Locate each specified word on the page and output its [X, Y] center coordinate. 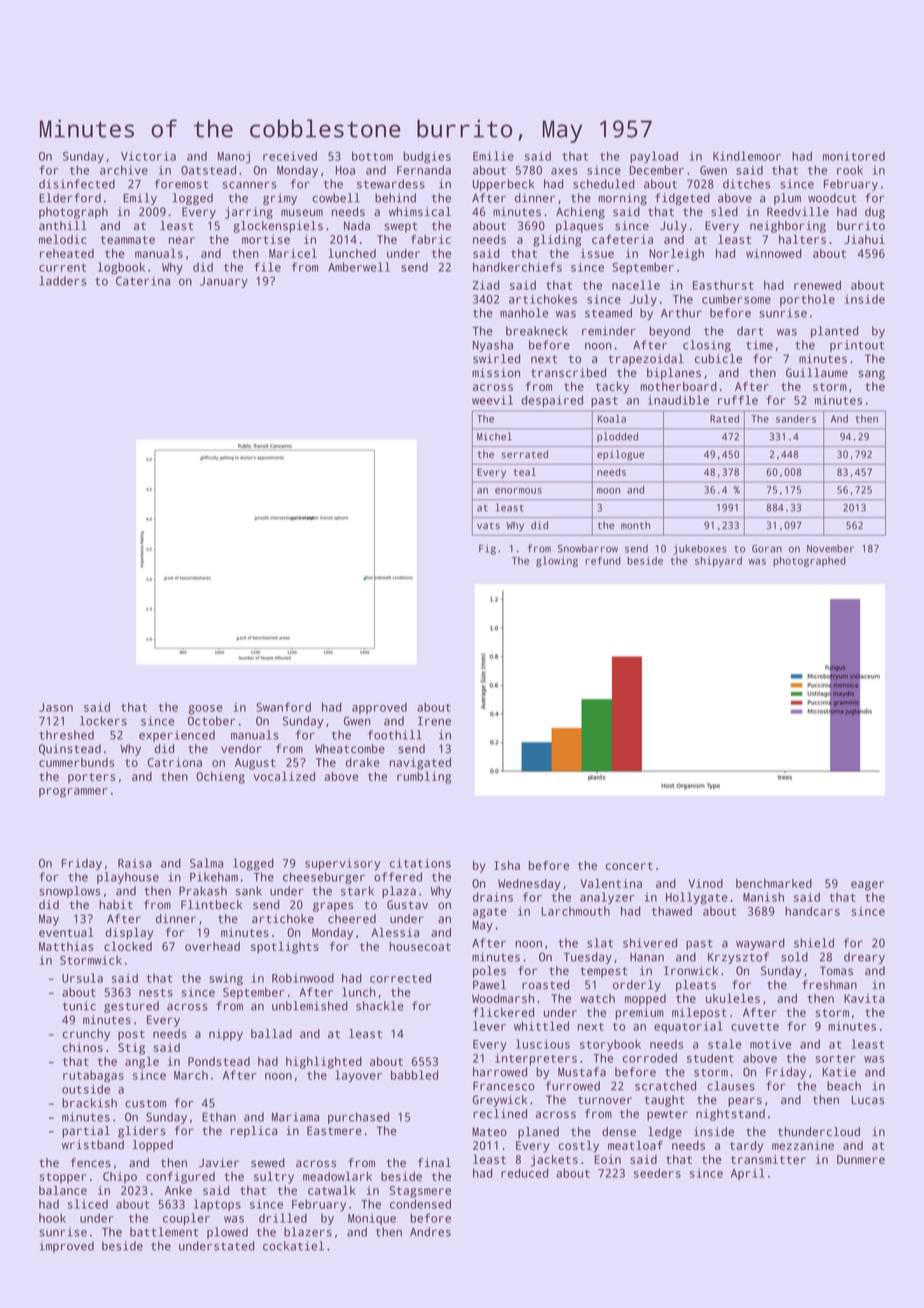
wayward [760, 944]
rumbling [424, 777]
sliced [88, 1204]
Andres [430, 1232]
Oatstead [208, 170]
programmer [73, 793]
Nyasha [493, 346]
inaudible [678, 400]
